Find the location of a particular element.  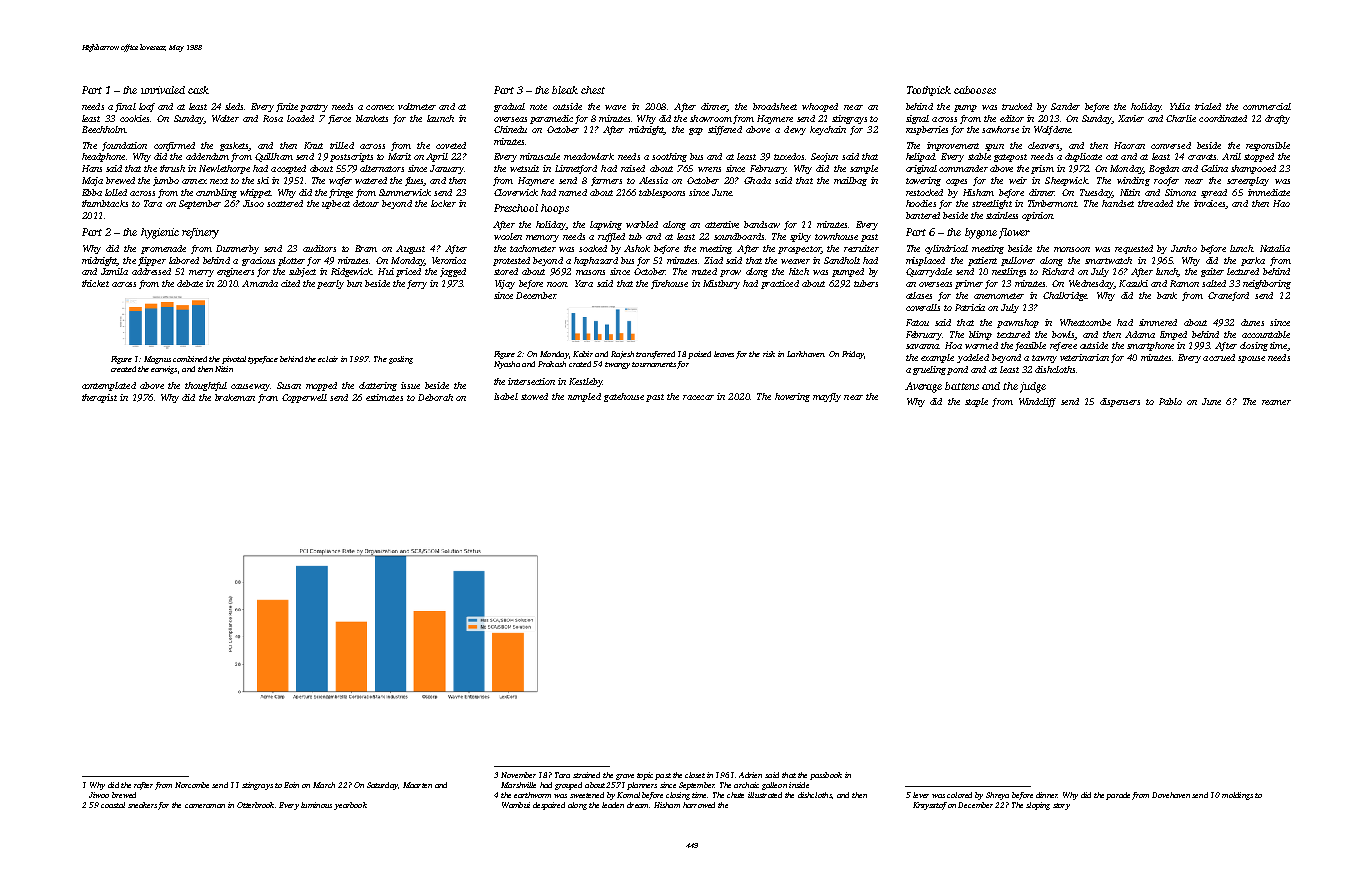

Maarten is located at coordinates (417, 785).
